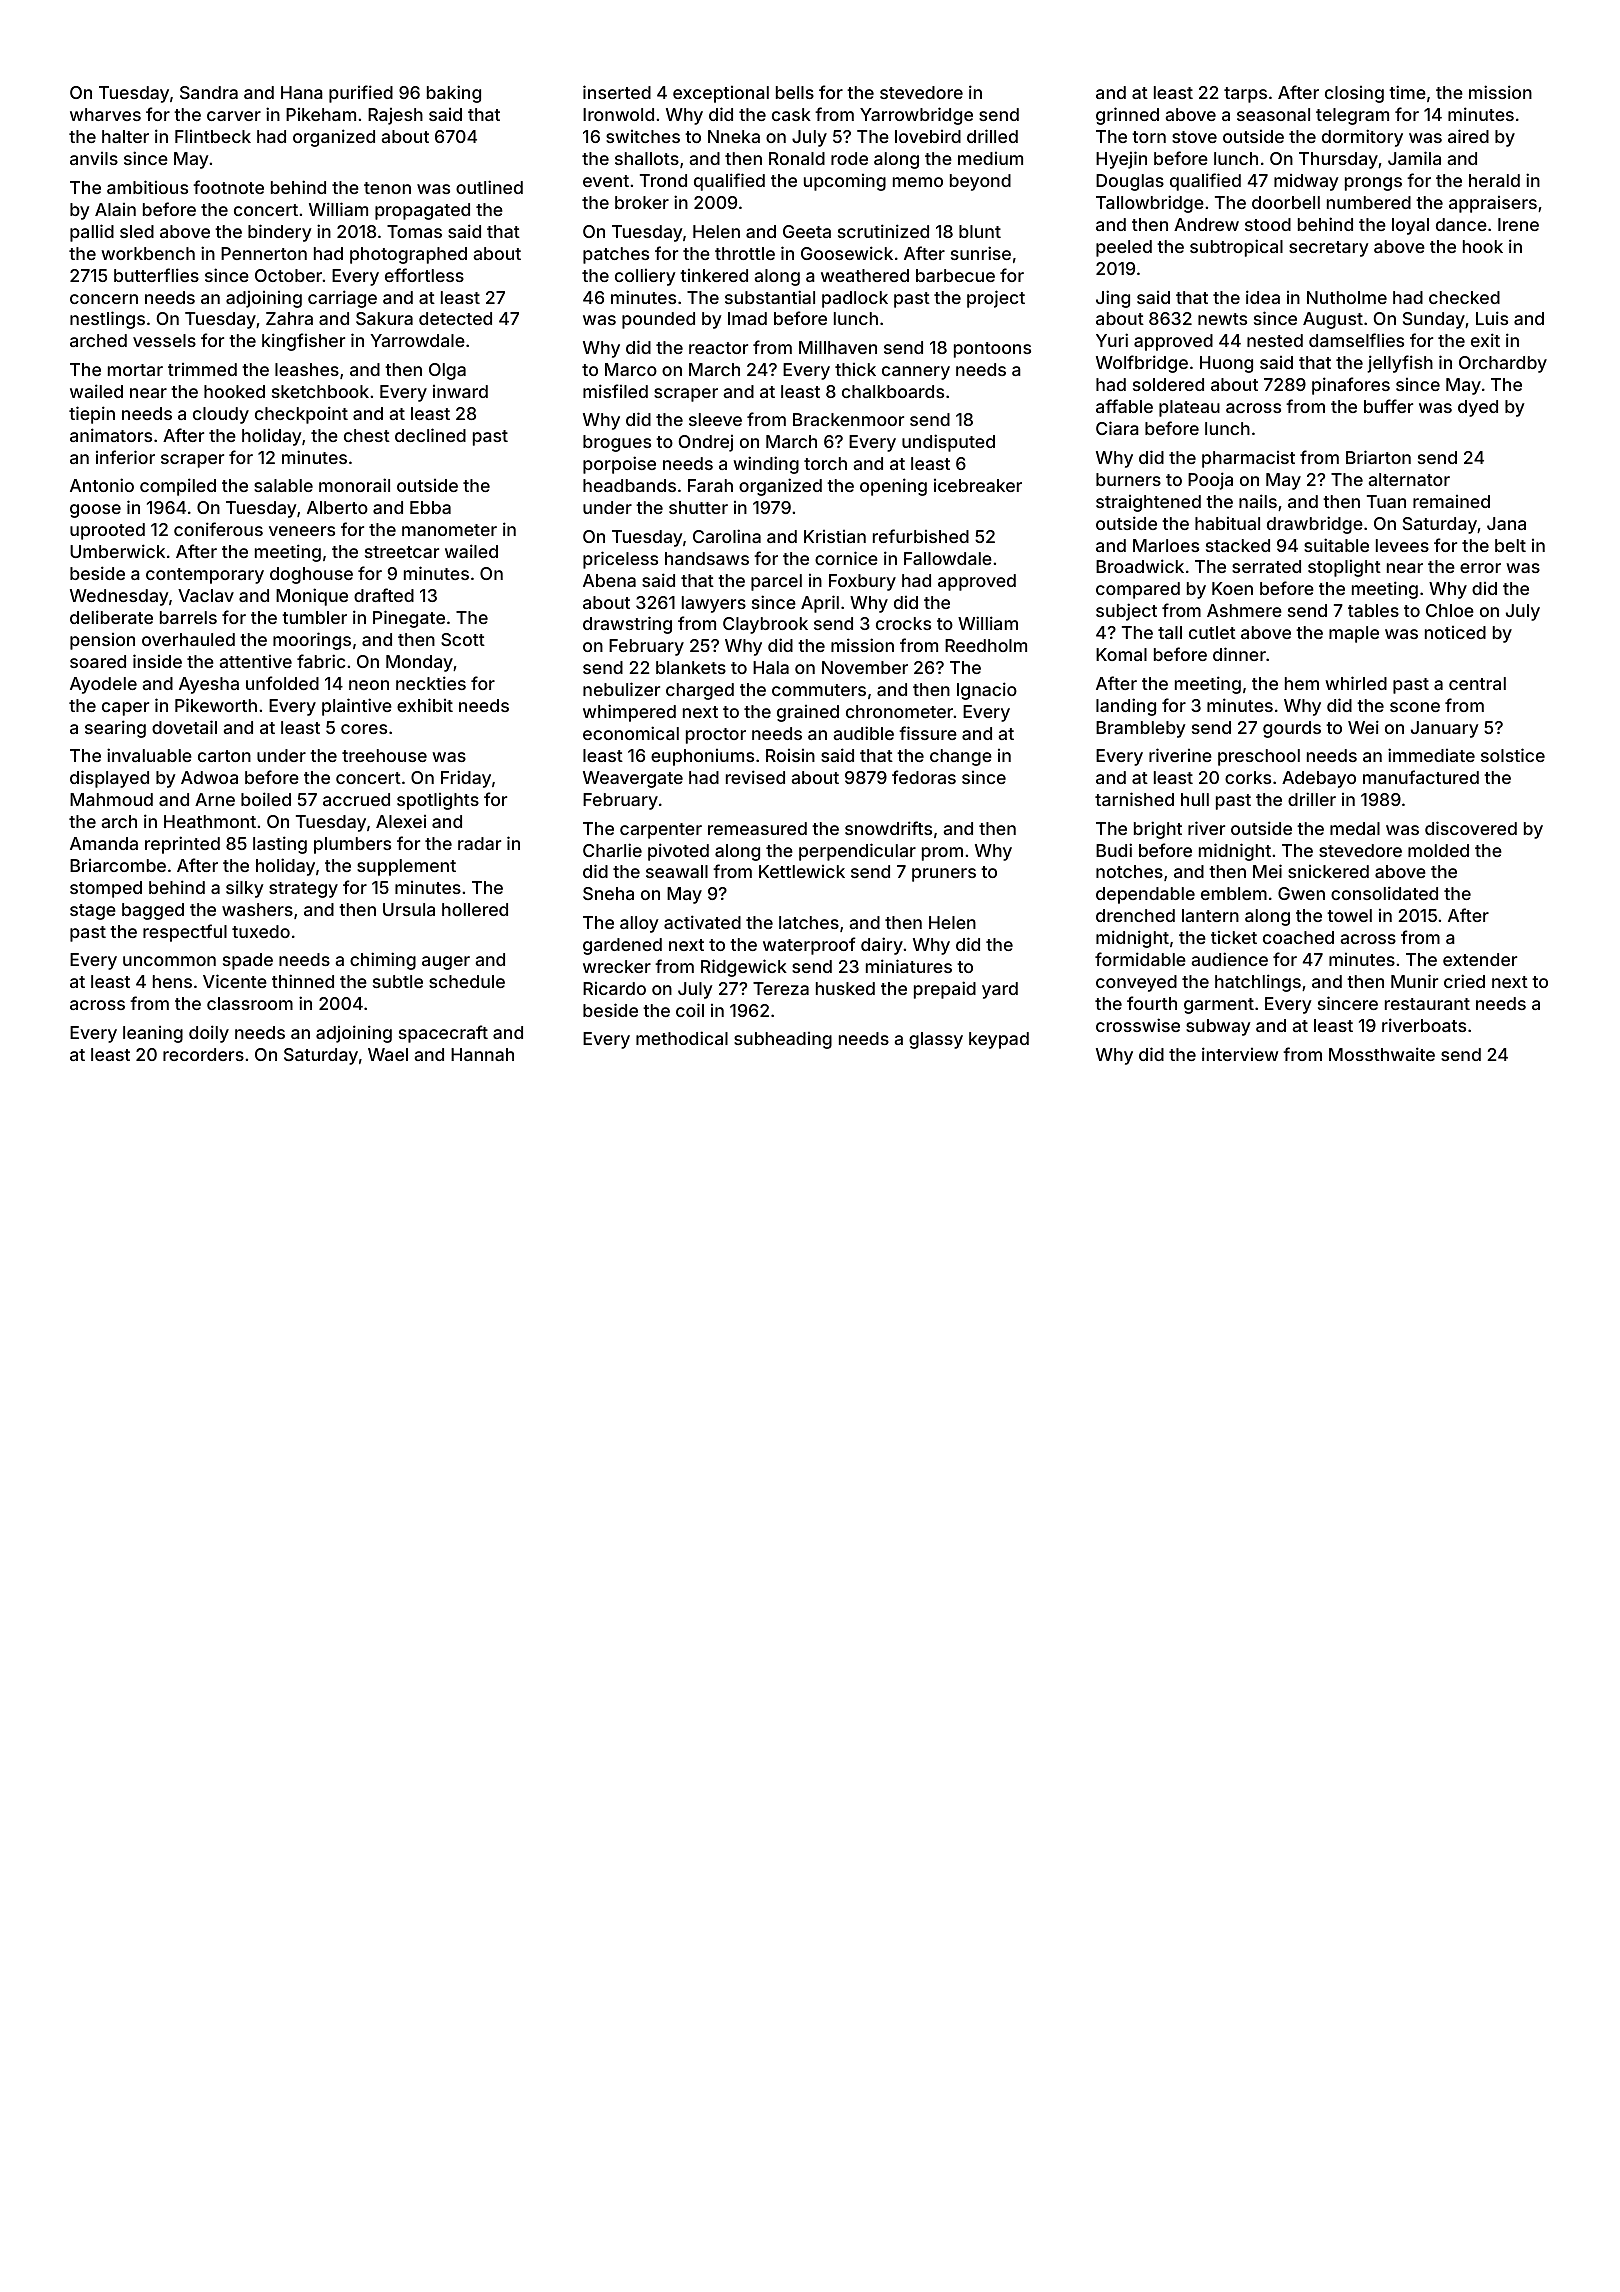 The image size is (1620, 2292). I want to click on recorders, so click(203, 1054).
